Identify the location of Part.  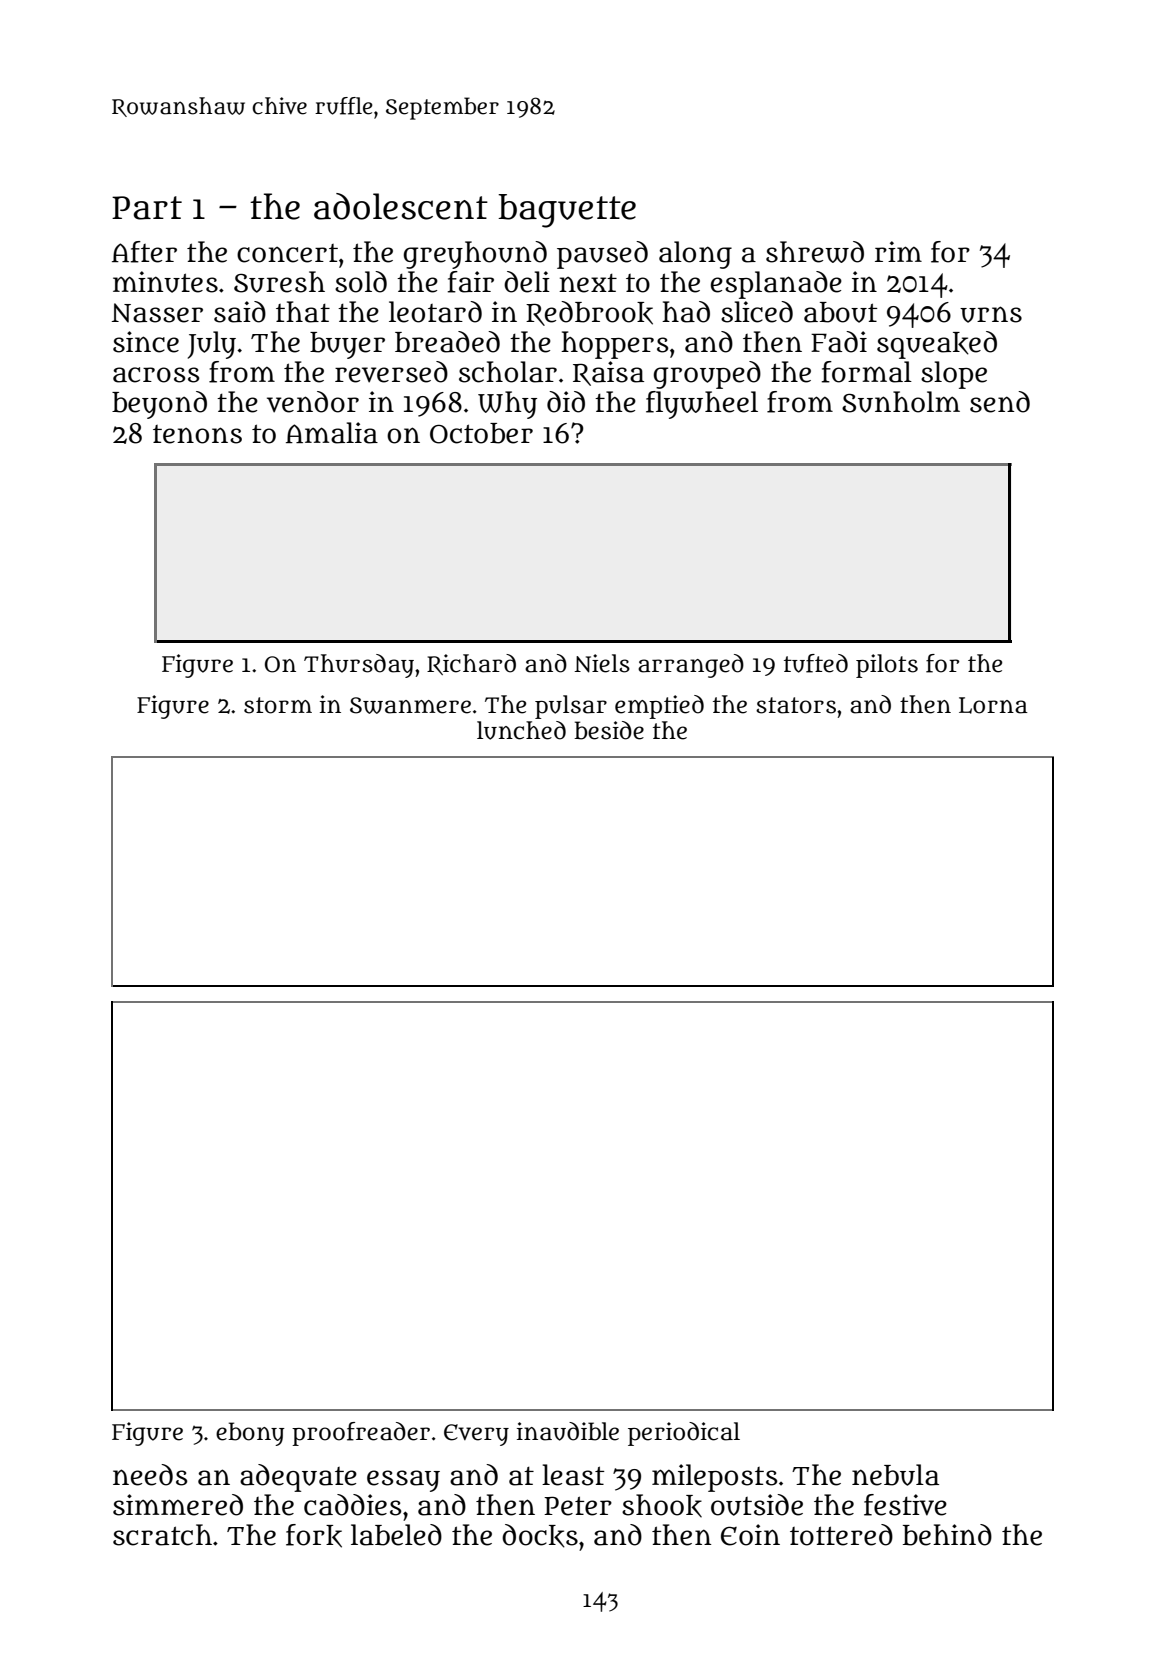
(147, 208).
